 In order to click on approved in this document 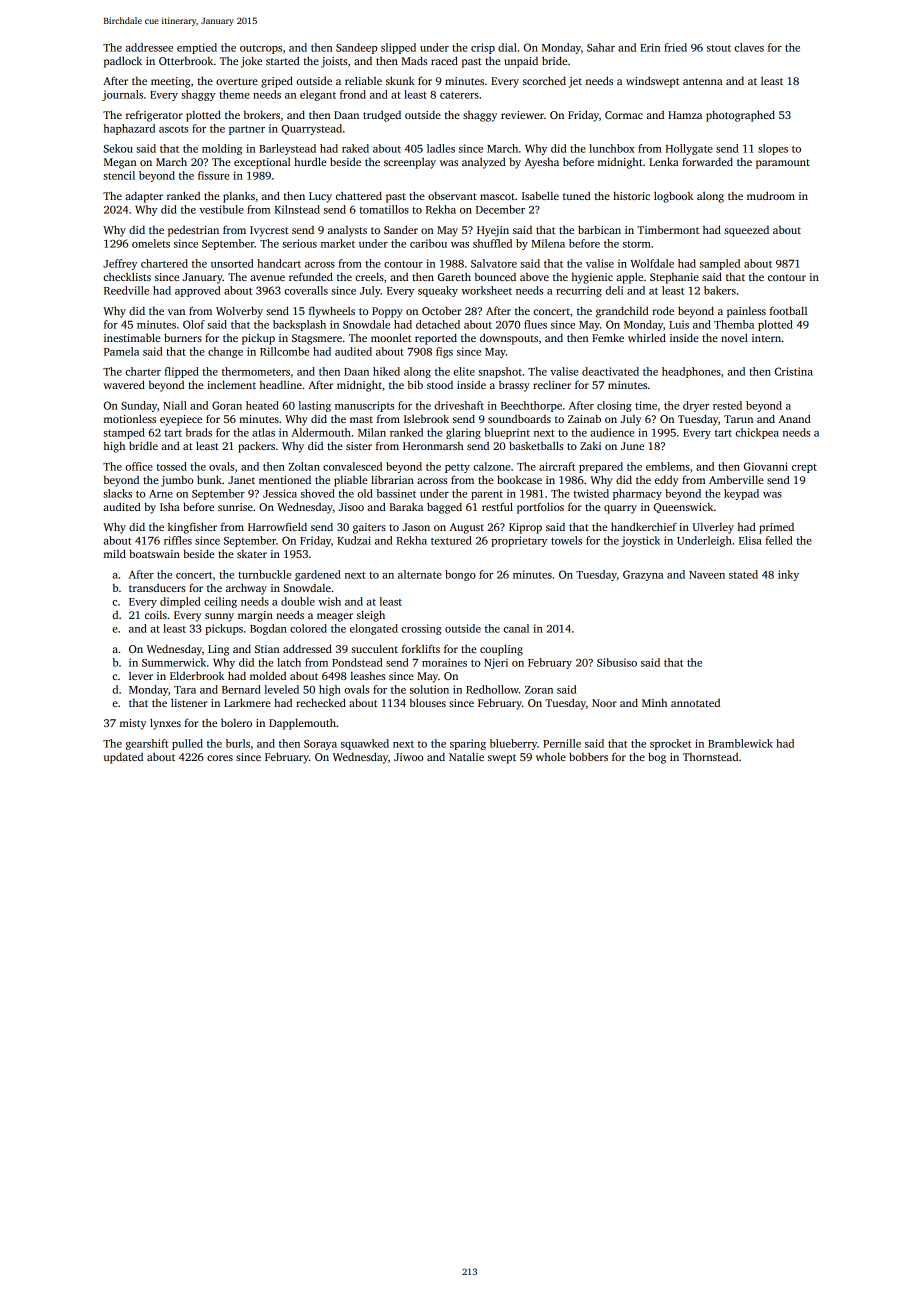, I will do `click(198, 291)`.
